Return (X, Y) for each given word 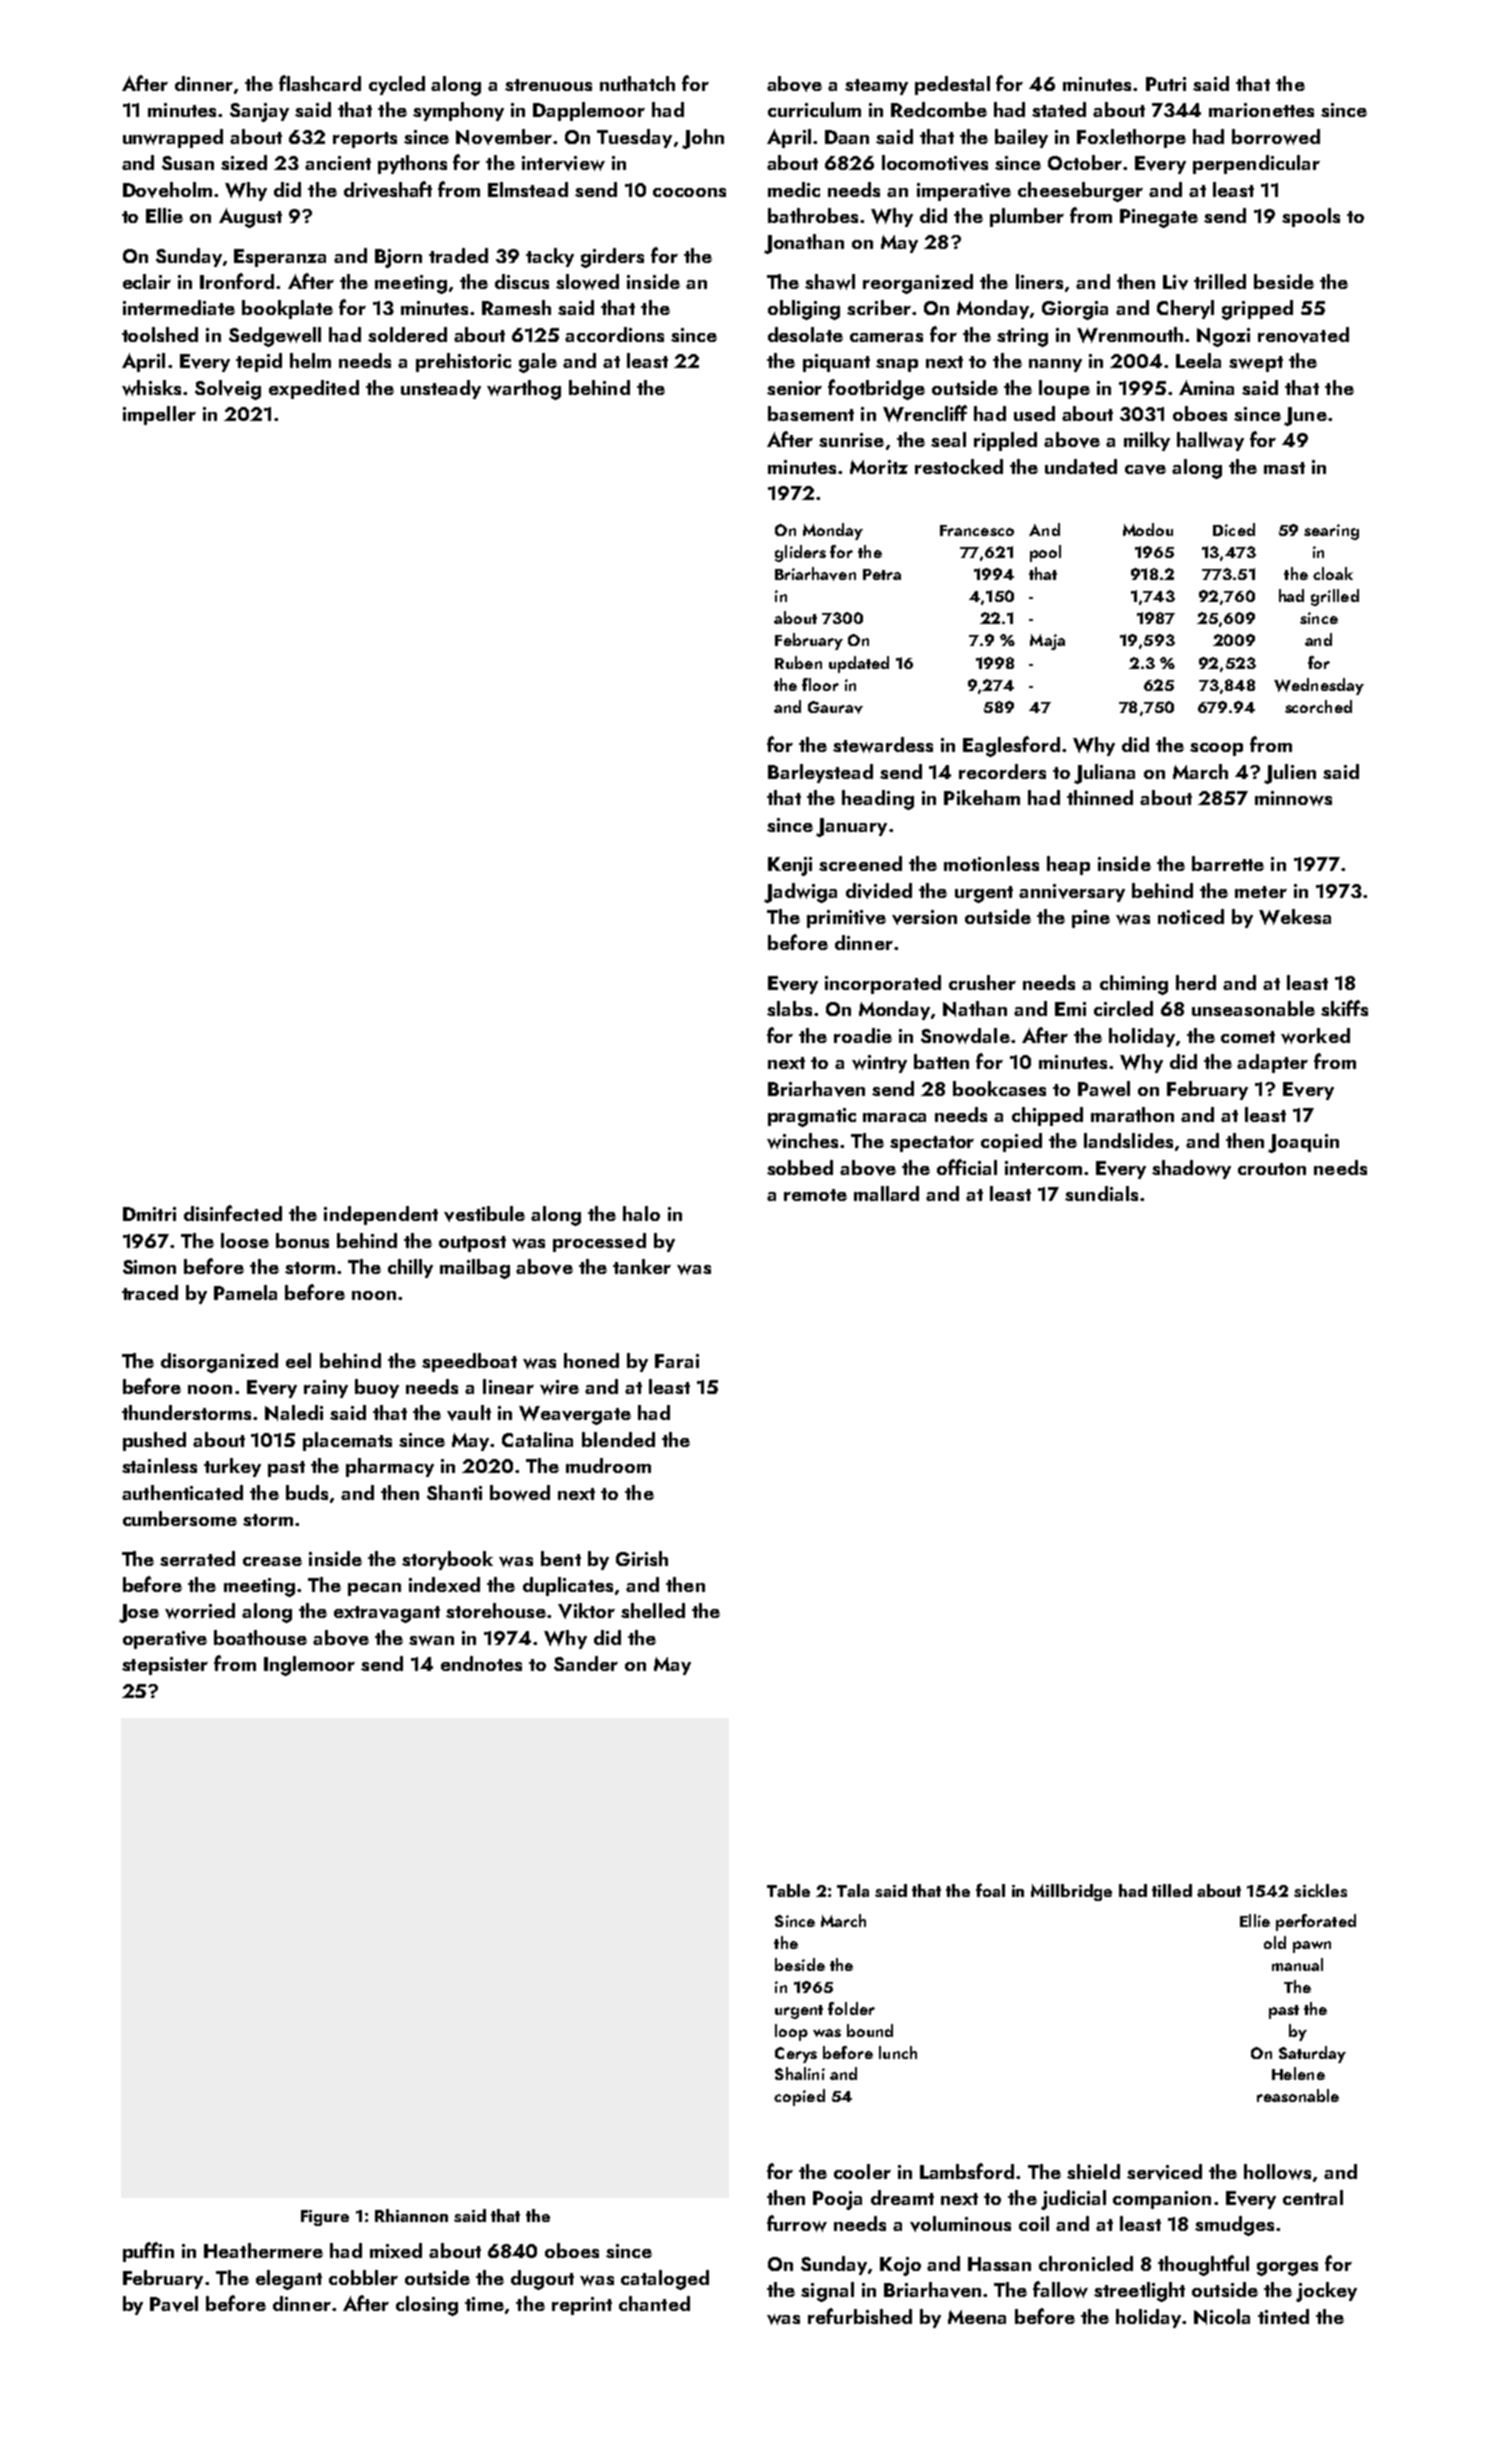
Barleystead (820, 773)
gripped (1257, 310)
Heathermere (263, 2250)
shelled (653, 1610)
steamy (876, 87)
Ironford (237, 281)
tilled (1172, 1890)
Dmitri (149, 1214)
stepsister (165, 1666)
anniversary (1072, 893)
